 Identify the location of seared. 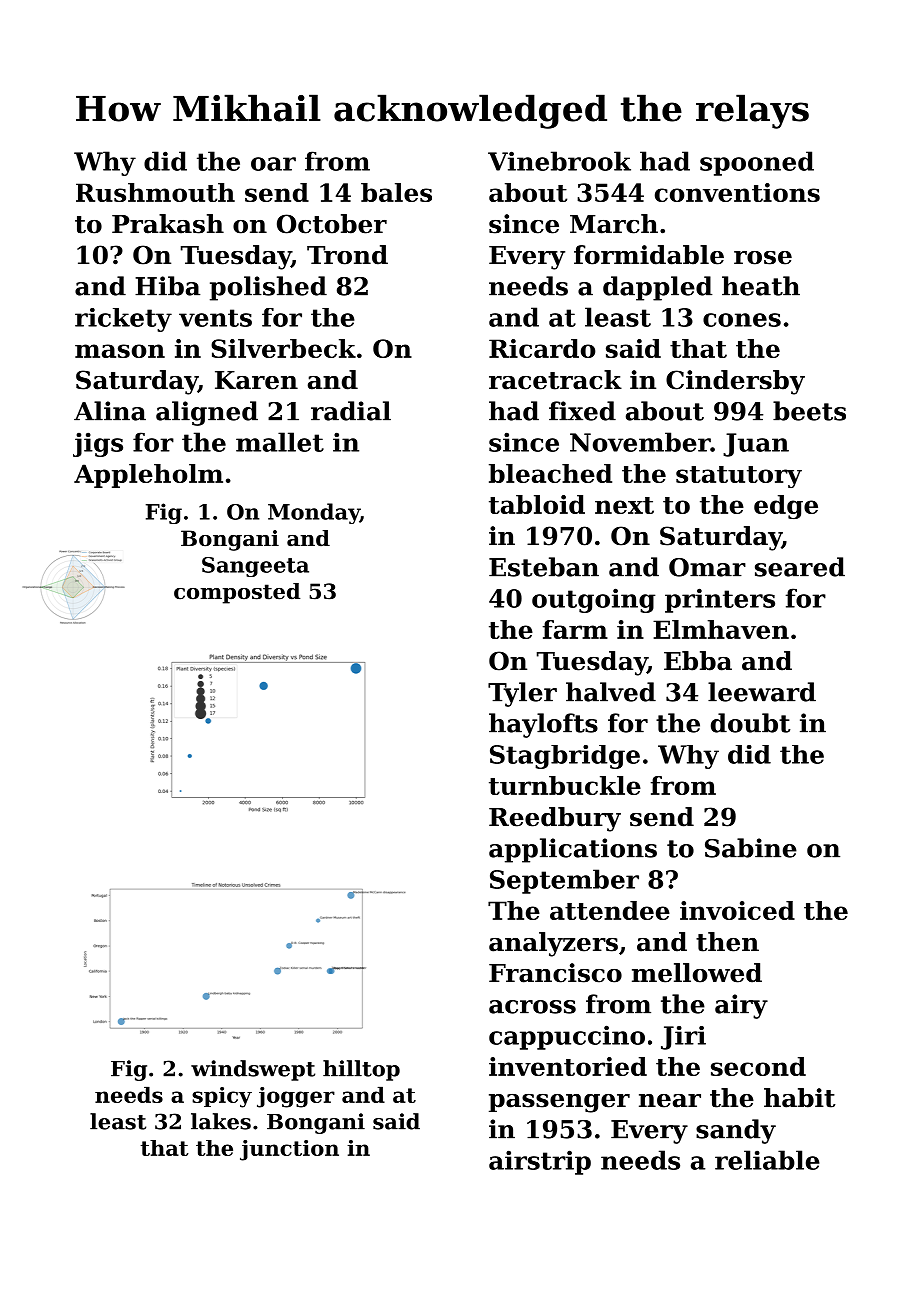
(800, 567).
